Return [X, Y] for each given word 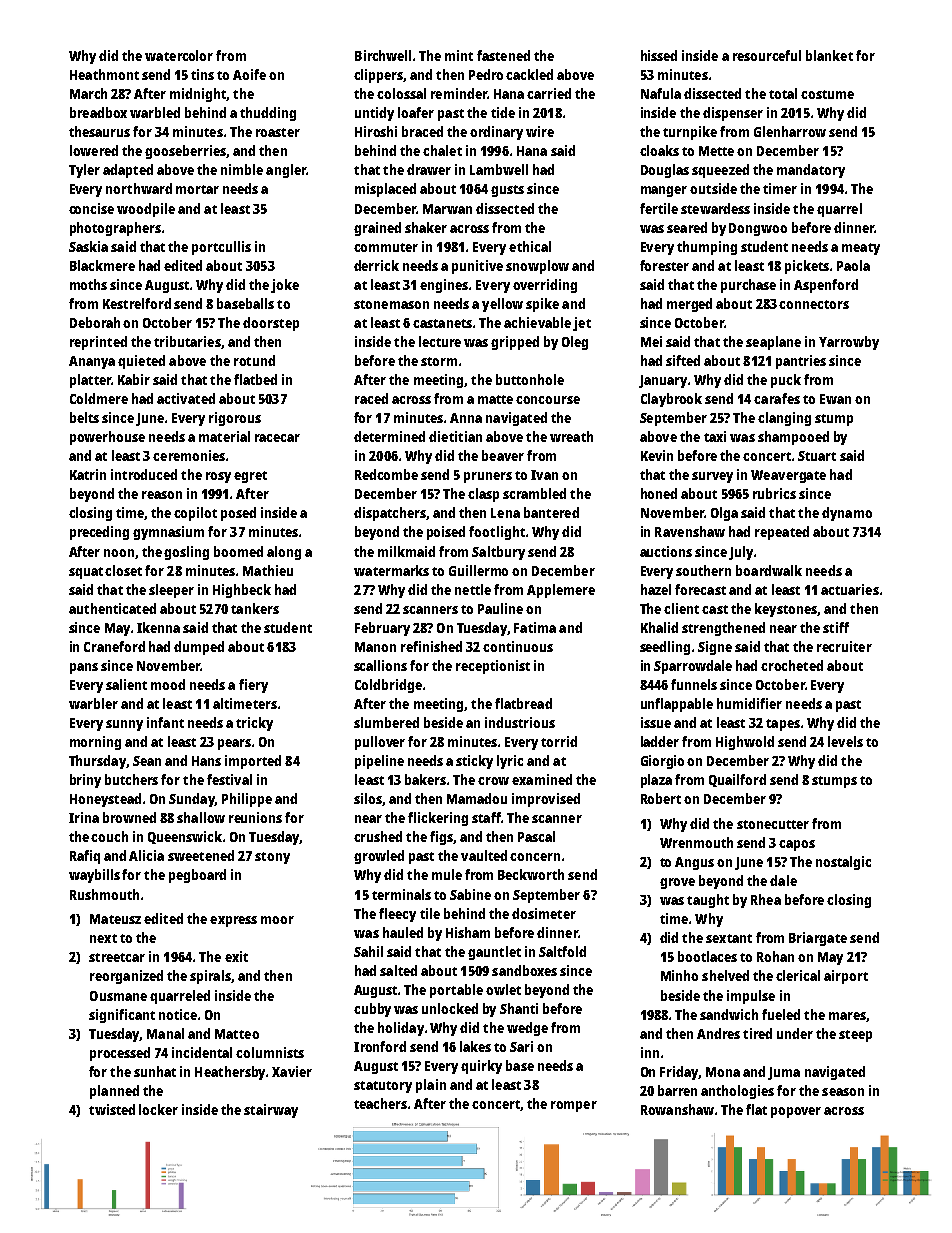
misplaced [385, 190]
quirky [481, 1067]
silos [368, 798]
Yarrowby [849, 343]
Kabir [134, 379]
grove [677, 883]
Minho [679, 975]
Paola [853, 265]
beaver [503, 455]
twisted [112, 1109]
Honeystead [105, 800]
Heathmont [104, 74]
